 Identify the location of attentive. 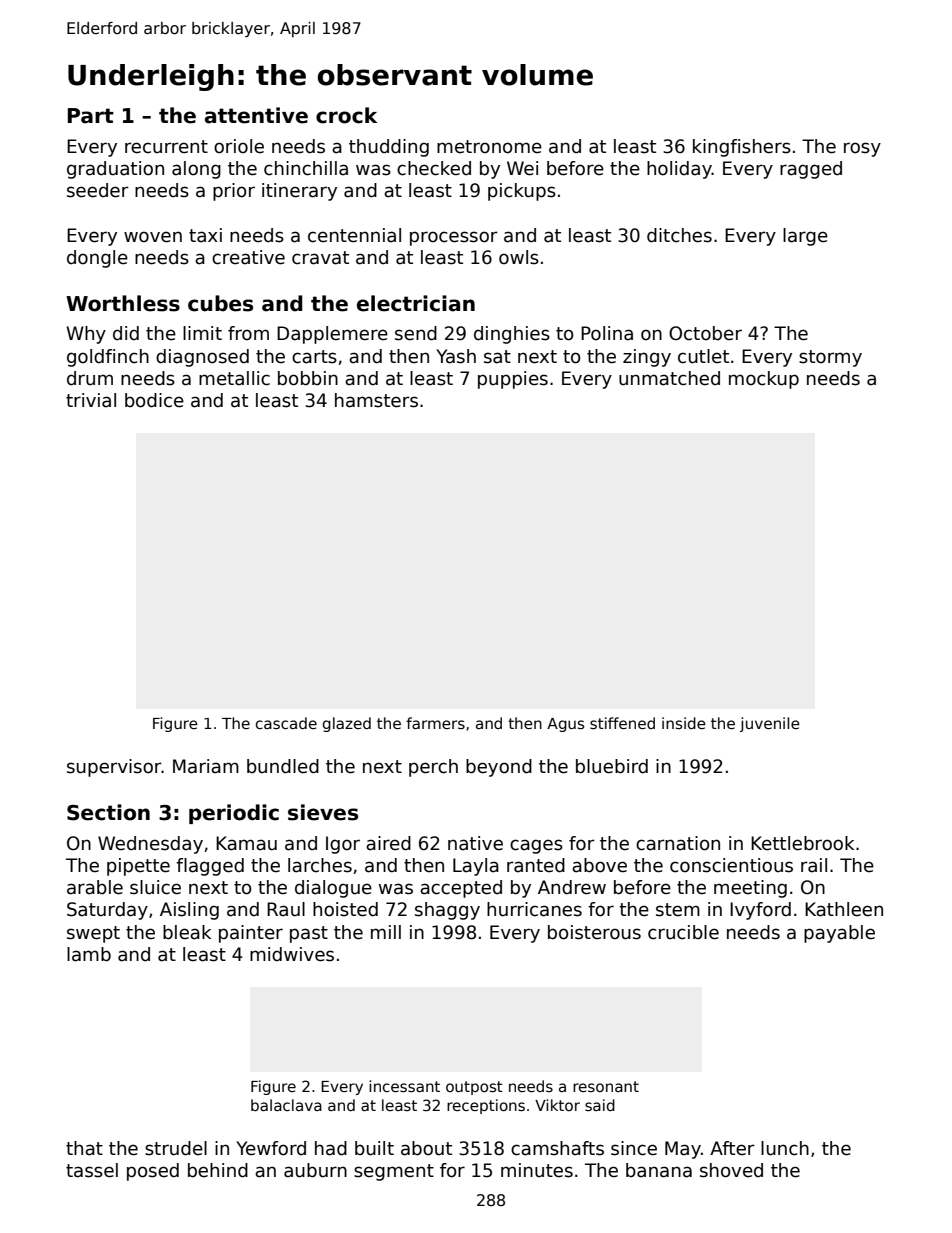
(256, 115).
